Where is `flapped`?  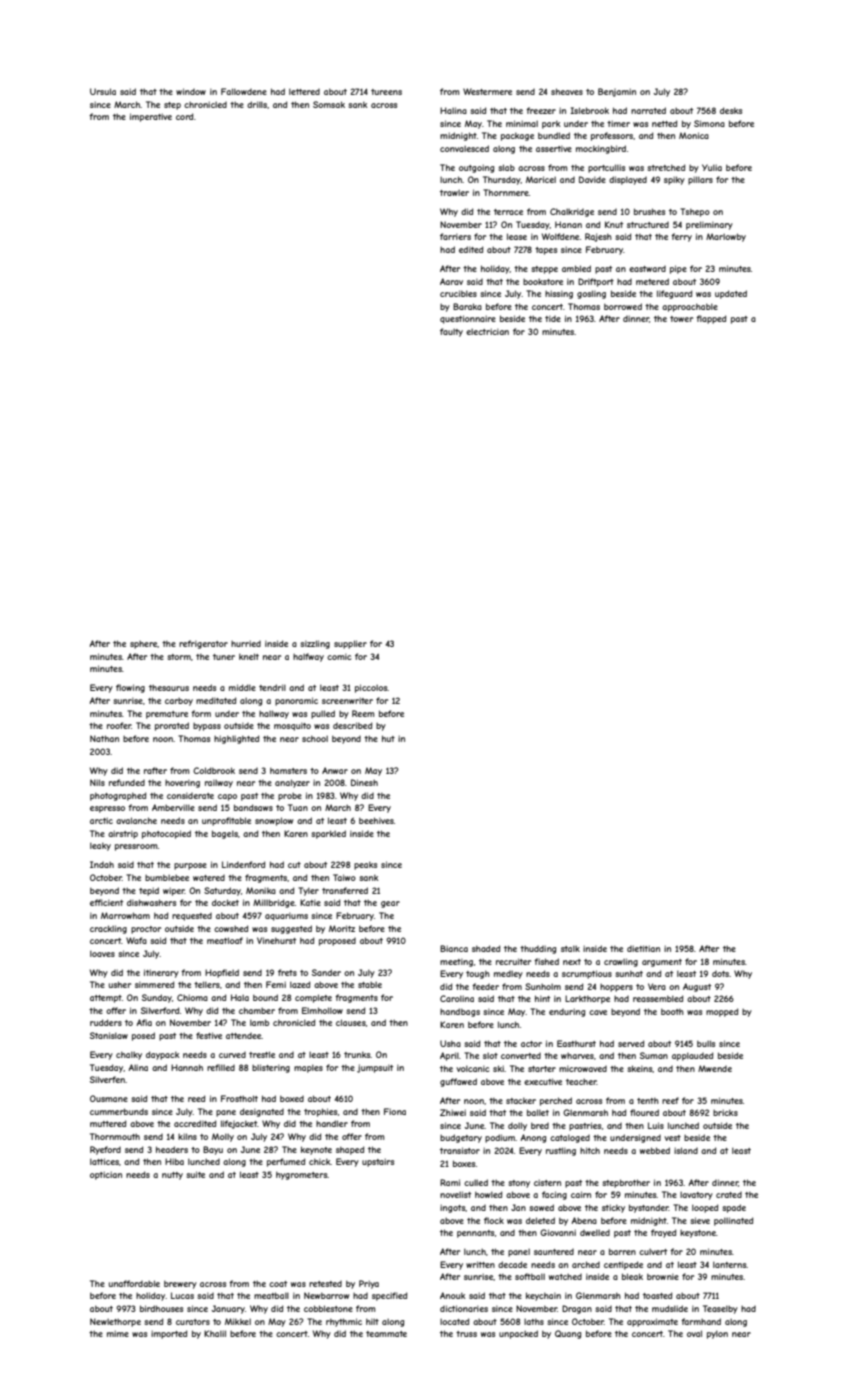
flapped is located at coordinates (711, 319).
